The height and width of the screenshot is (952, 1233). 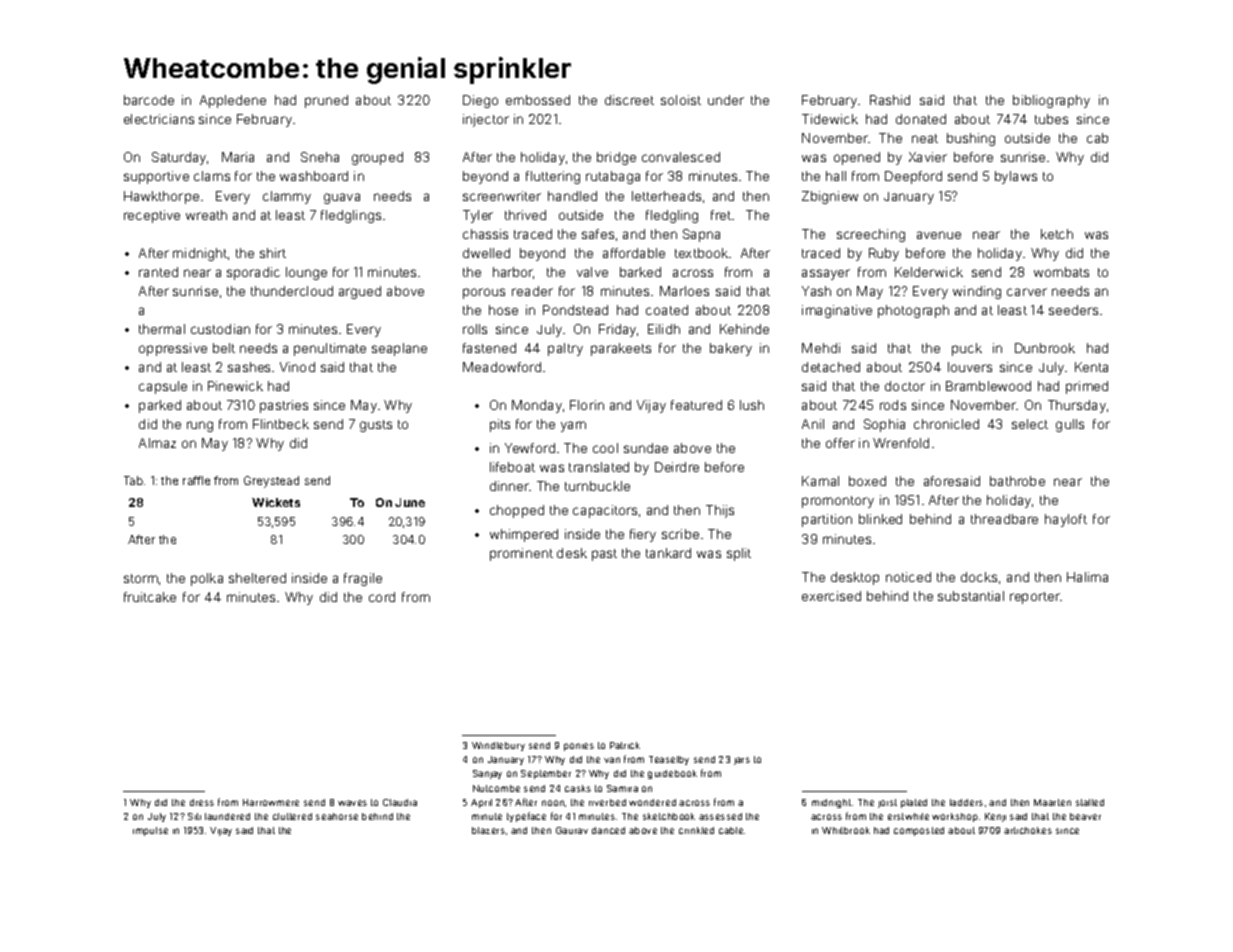 I want to click on gusts, so click(x=376, y=426).
